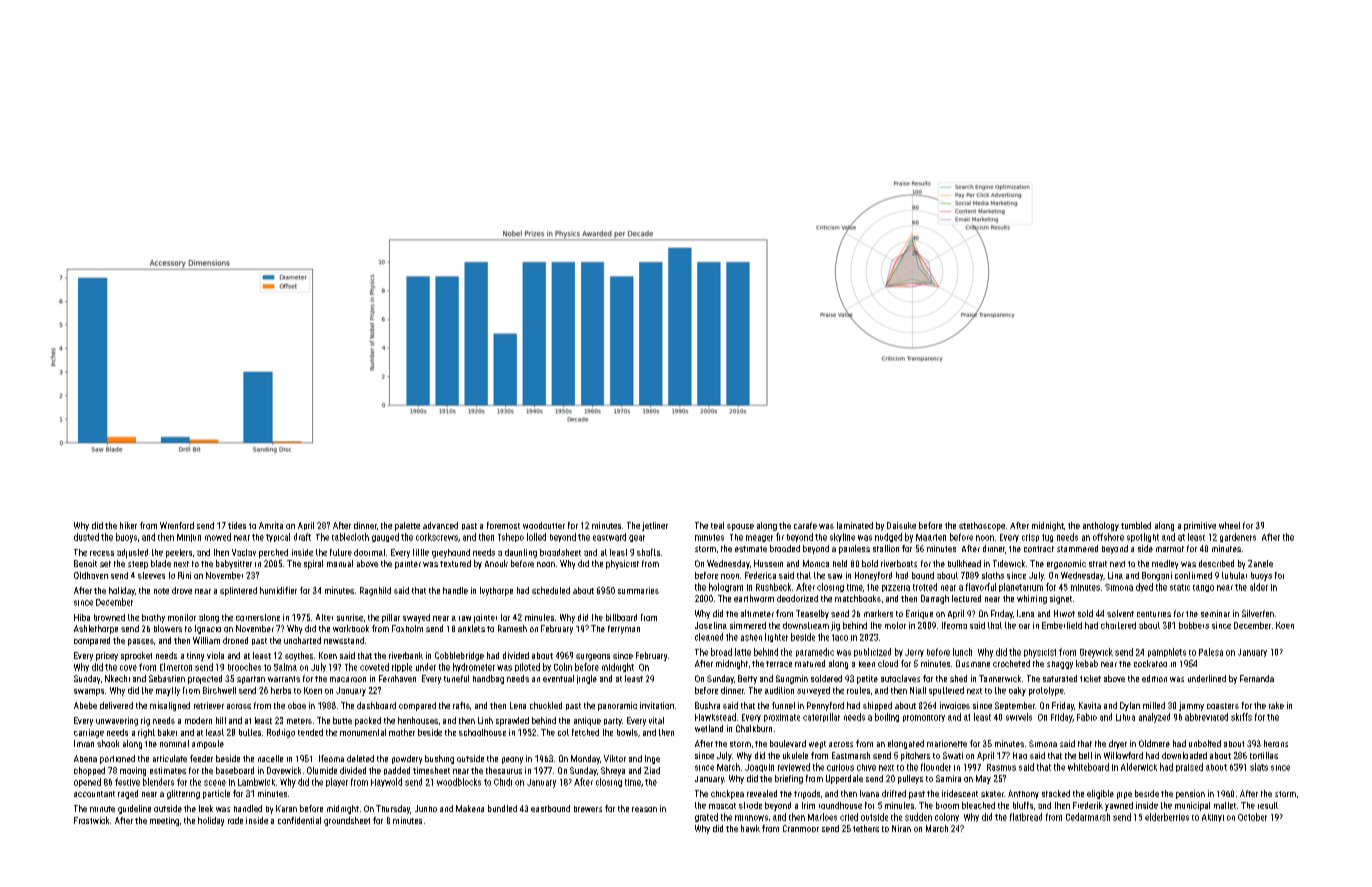  I want to click on billboard, so click(621, 617).
